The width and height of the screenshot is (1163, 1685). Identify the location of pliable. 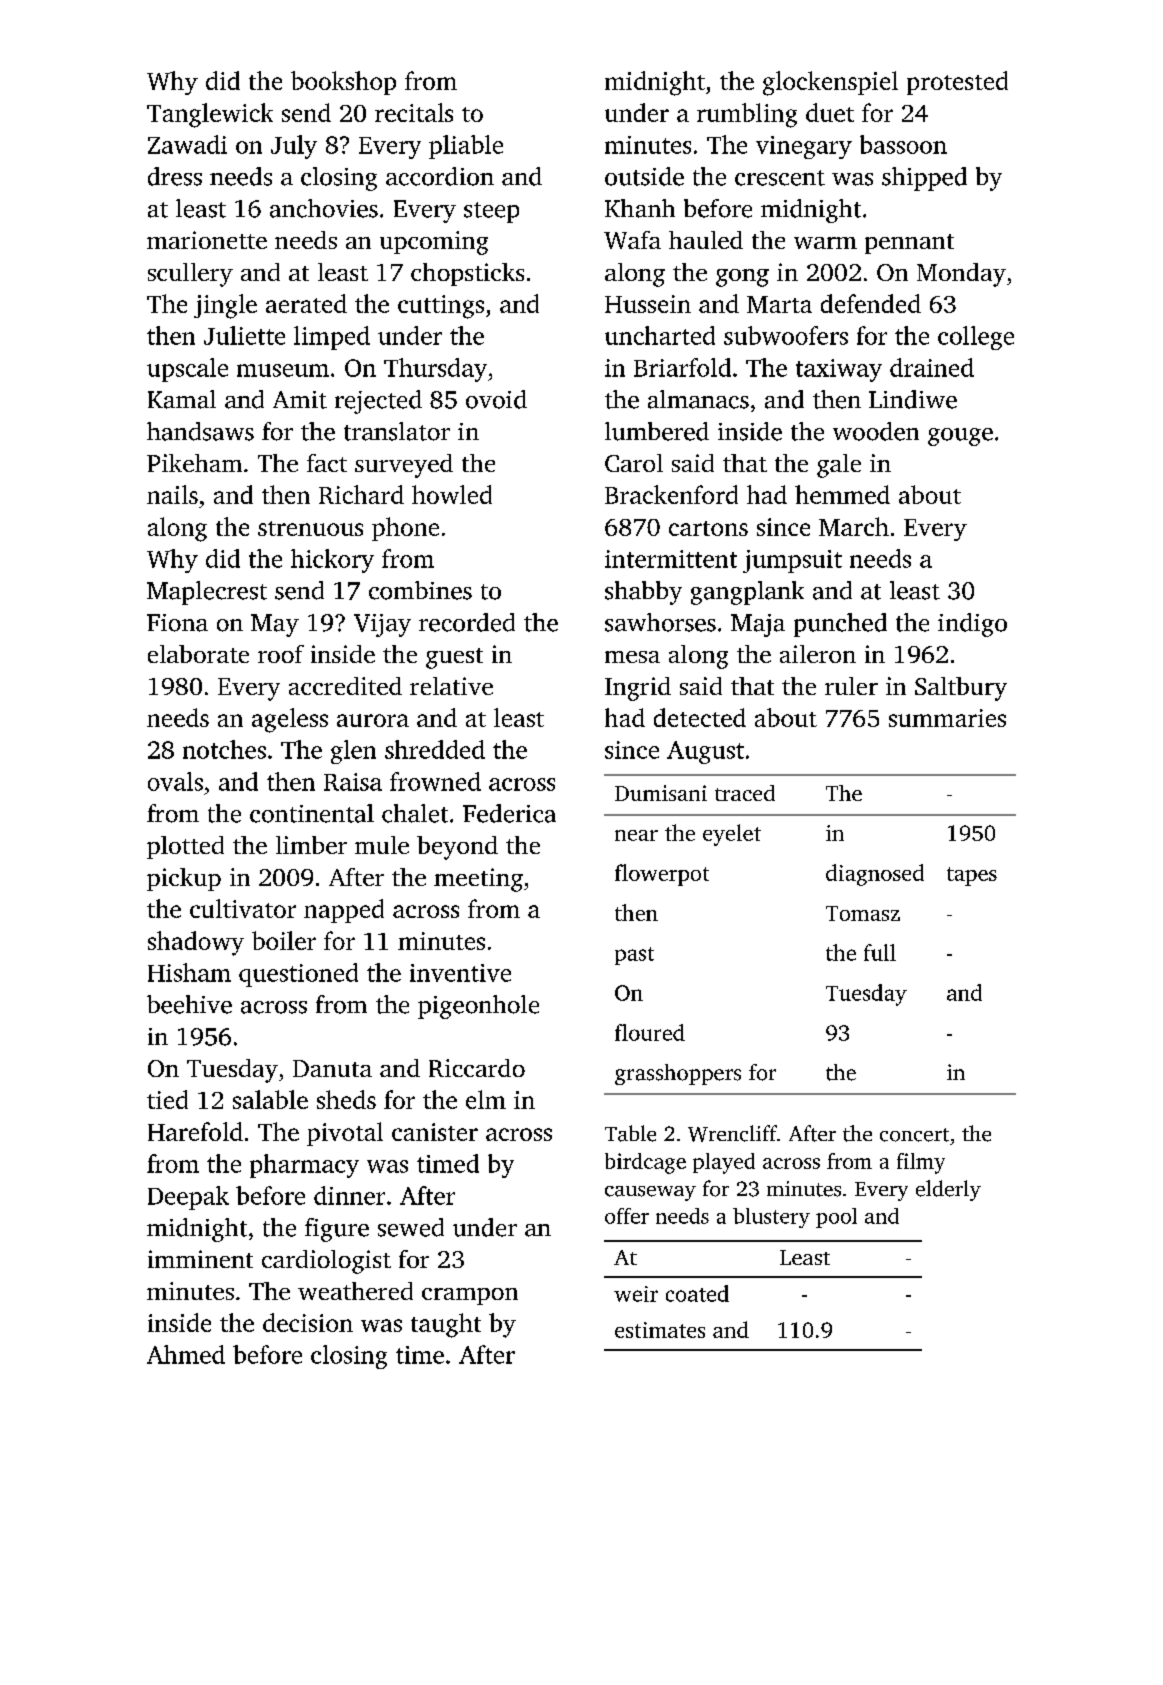
(466, 147).
